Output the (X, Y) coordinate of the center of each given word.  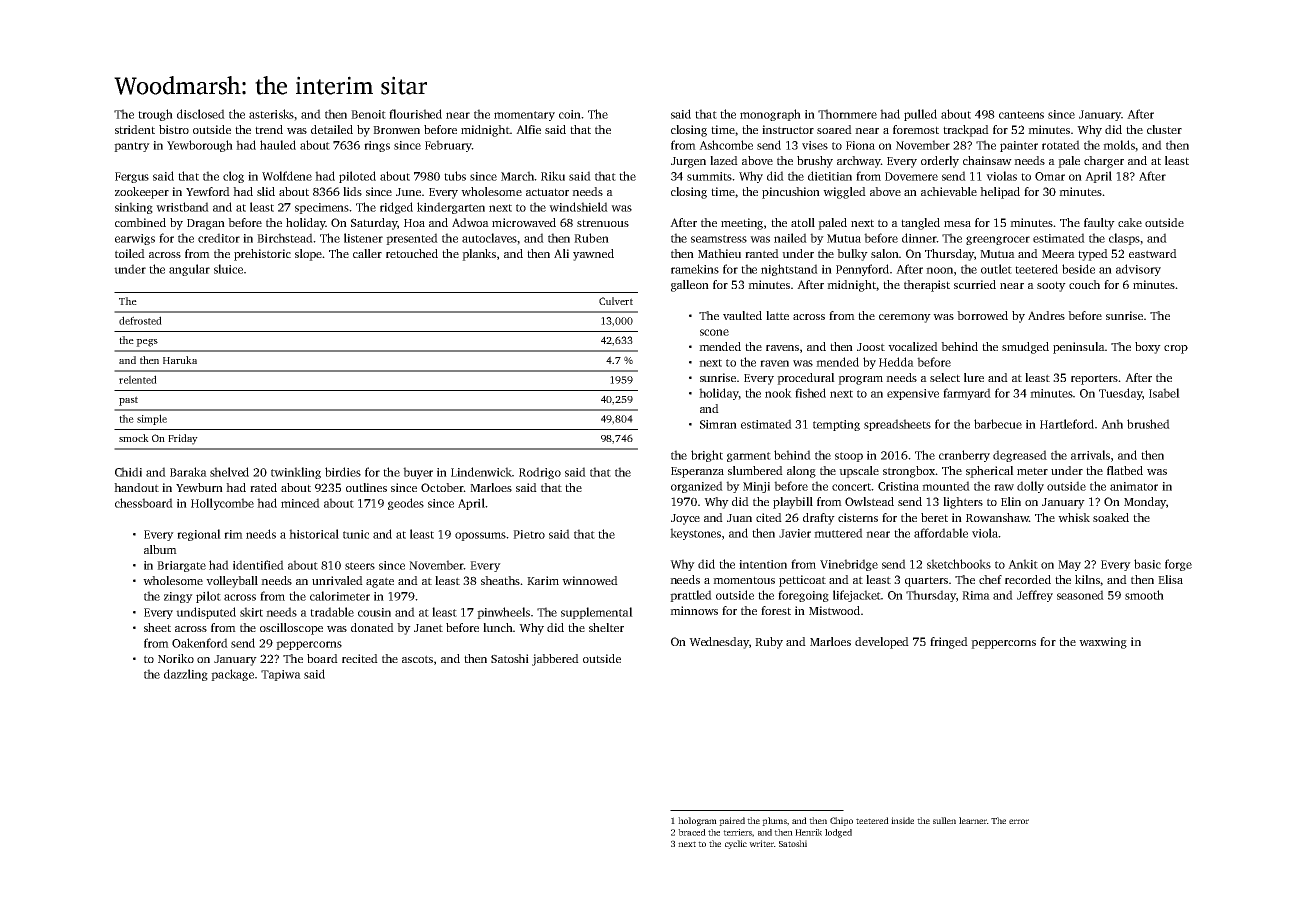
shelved (229, 472)
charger (1104, 162)
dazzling (186, 675)
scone (714, 332)
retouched (412, 253)
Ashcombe (726, 145)
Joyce (685, 519)
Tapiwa (281, 675)
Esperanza (697, 472)
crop (1176, 349)
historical (314, 534)
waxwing (1103, 643)
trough (155, 115)
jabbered (555, 660)
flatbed (1125, 470)
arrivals (1090, 455)
